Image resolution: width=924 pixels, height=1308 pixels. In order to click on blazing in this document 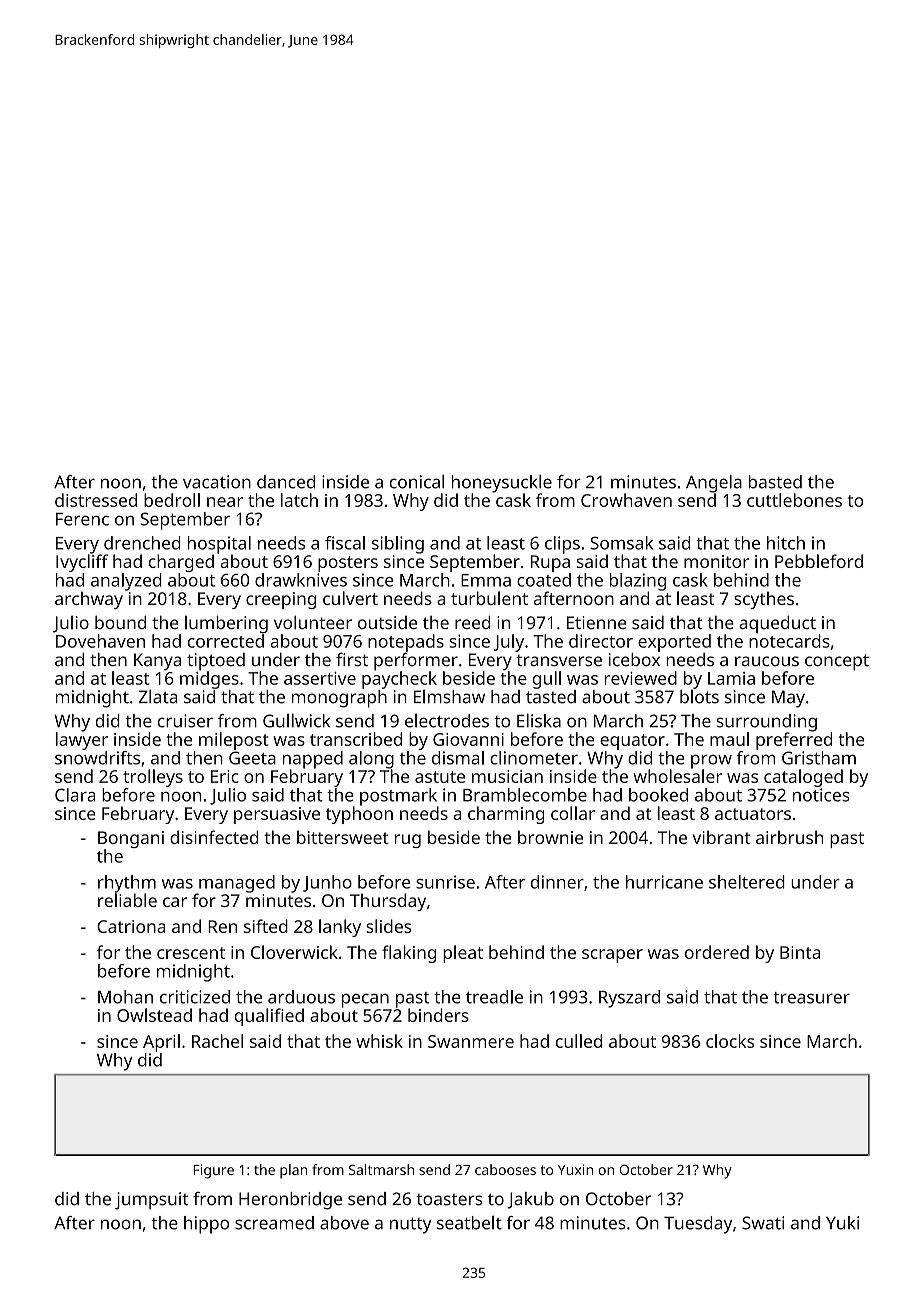, I will do `click(638, 582)`.
